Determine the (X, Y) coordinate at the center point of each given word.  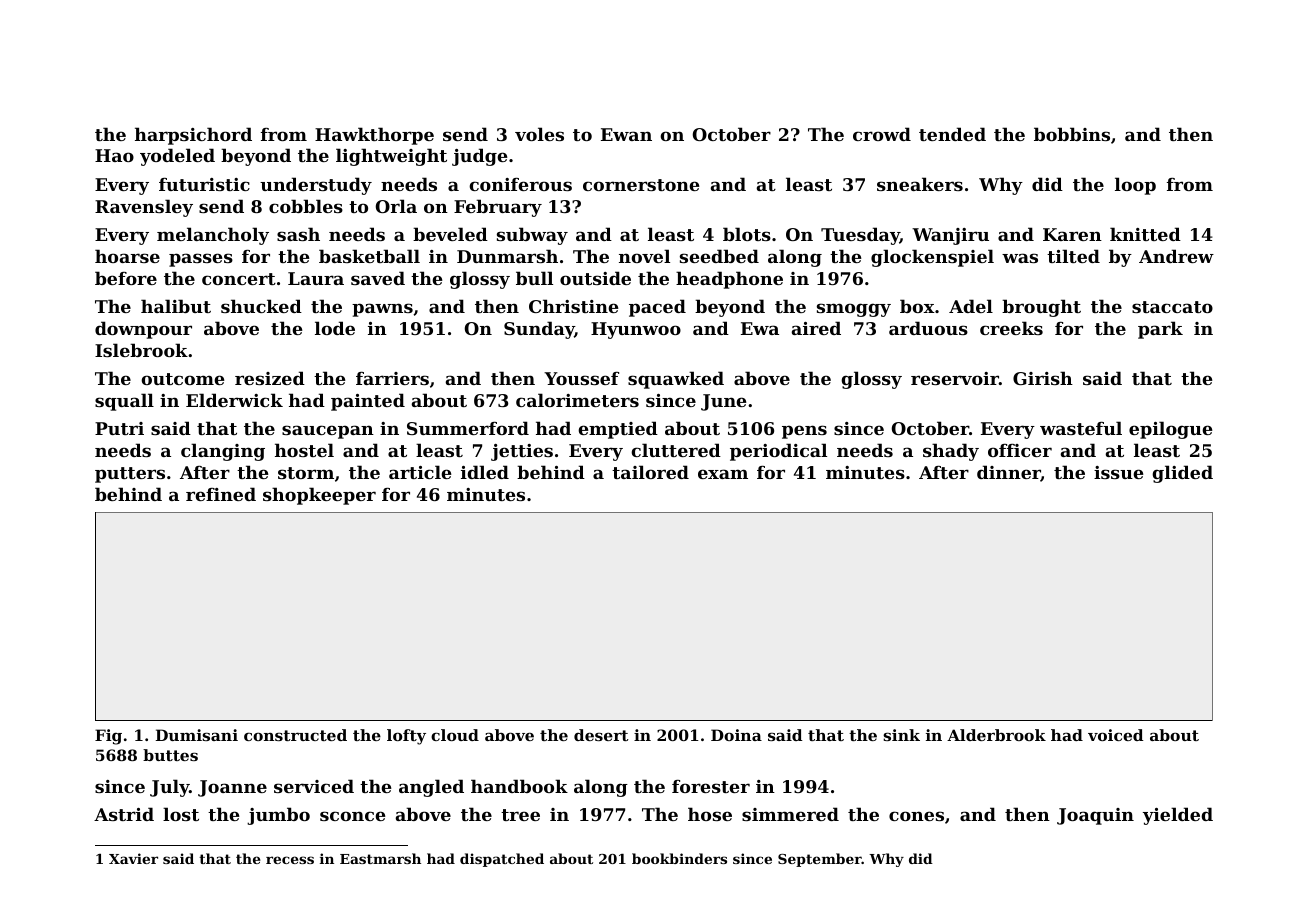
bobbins (1072, 134)
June (724, 402)
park (1160, 330)
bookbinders (679, 858)
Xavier (133, 858)
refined (221, 494)
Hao (114, 155)
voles (539, 134)
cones (916, 816)
